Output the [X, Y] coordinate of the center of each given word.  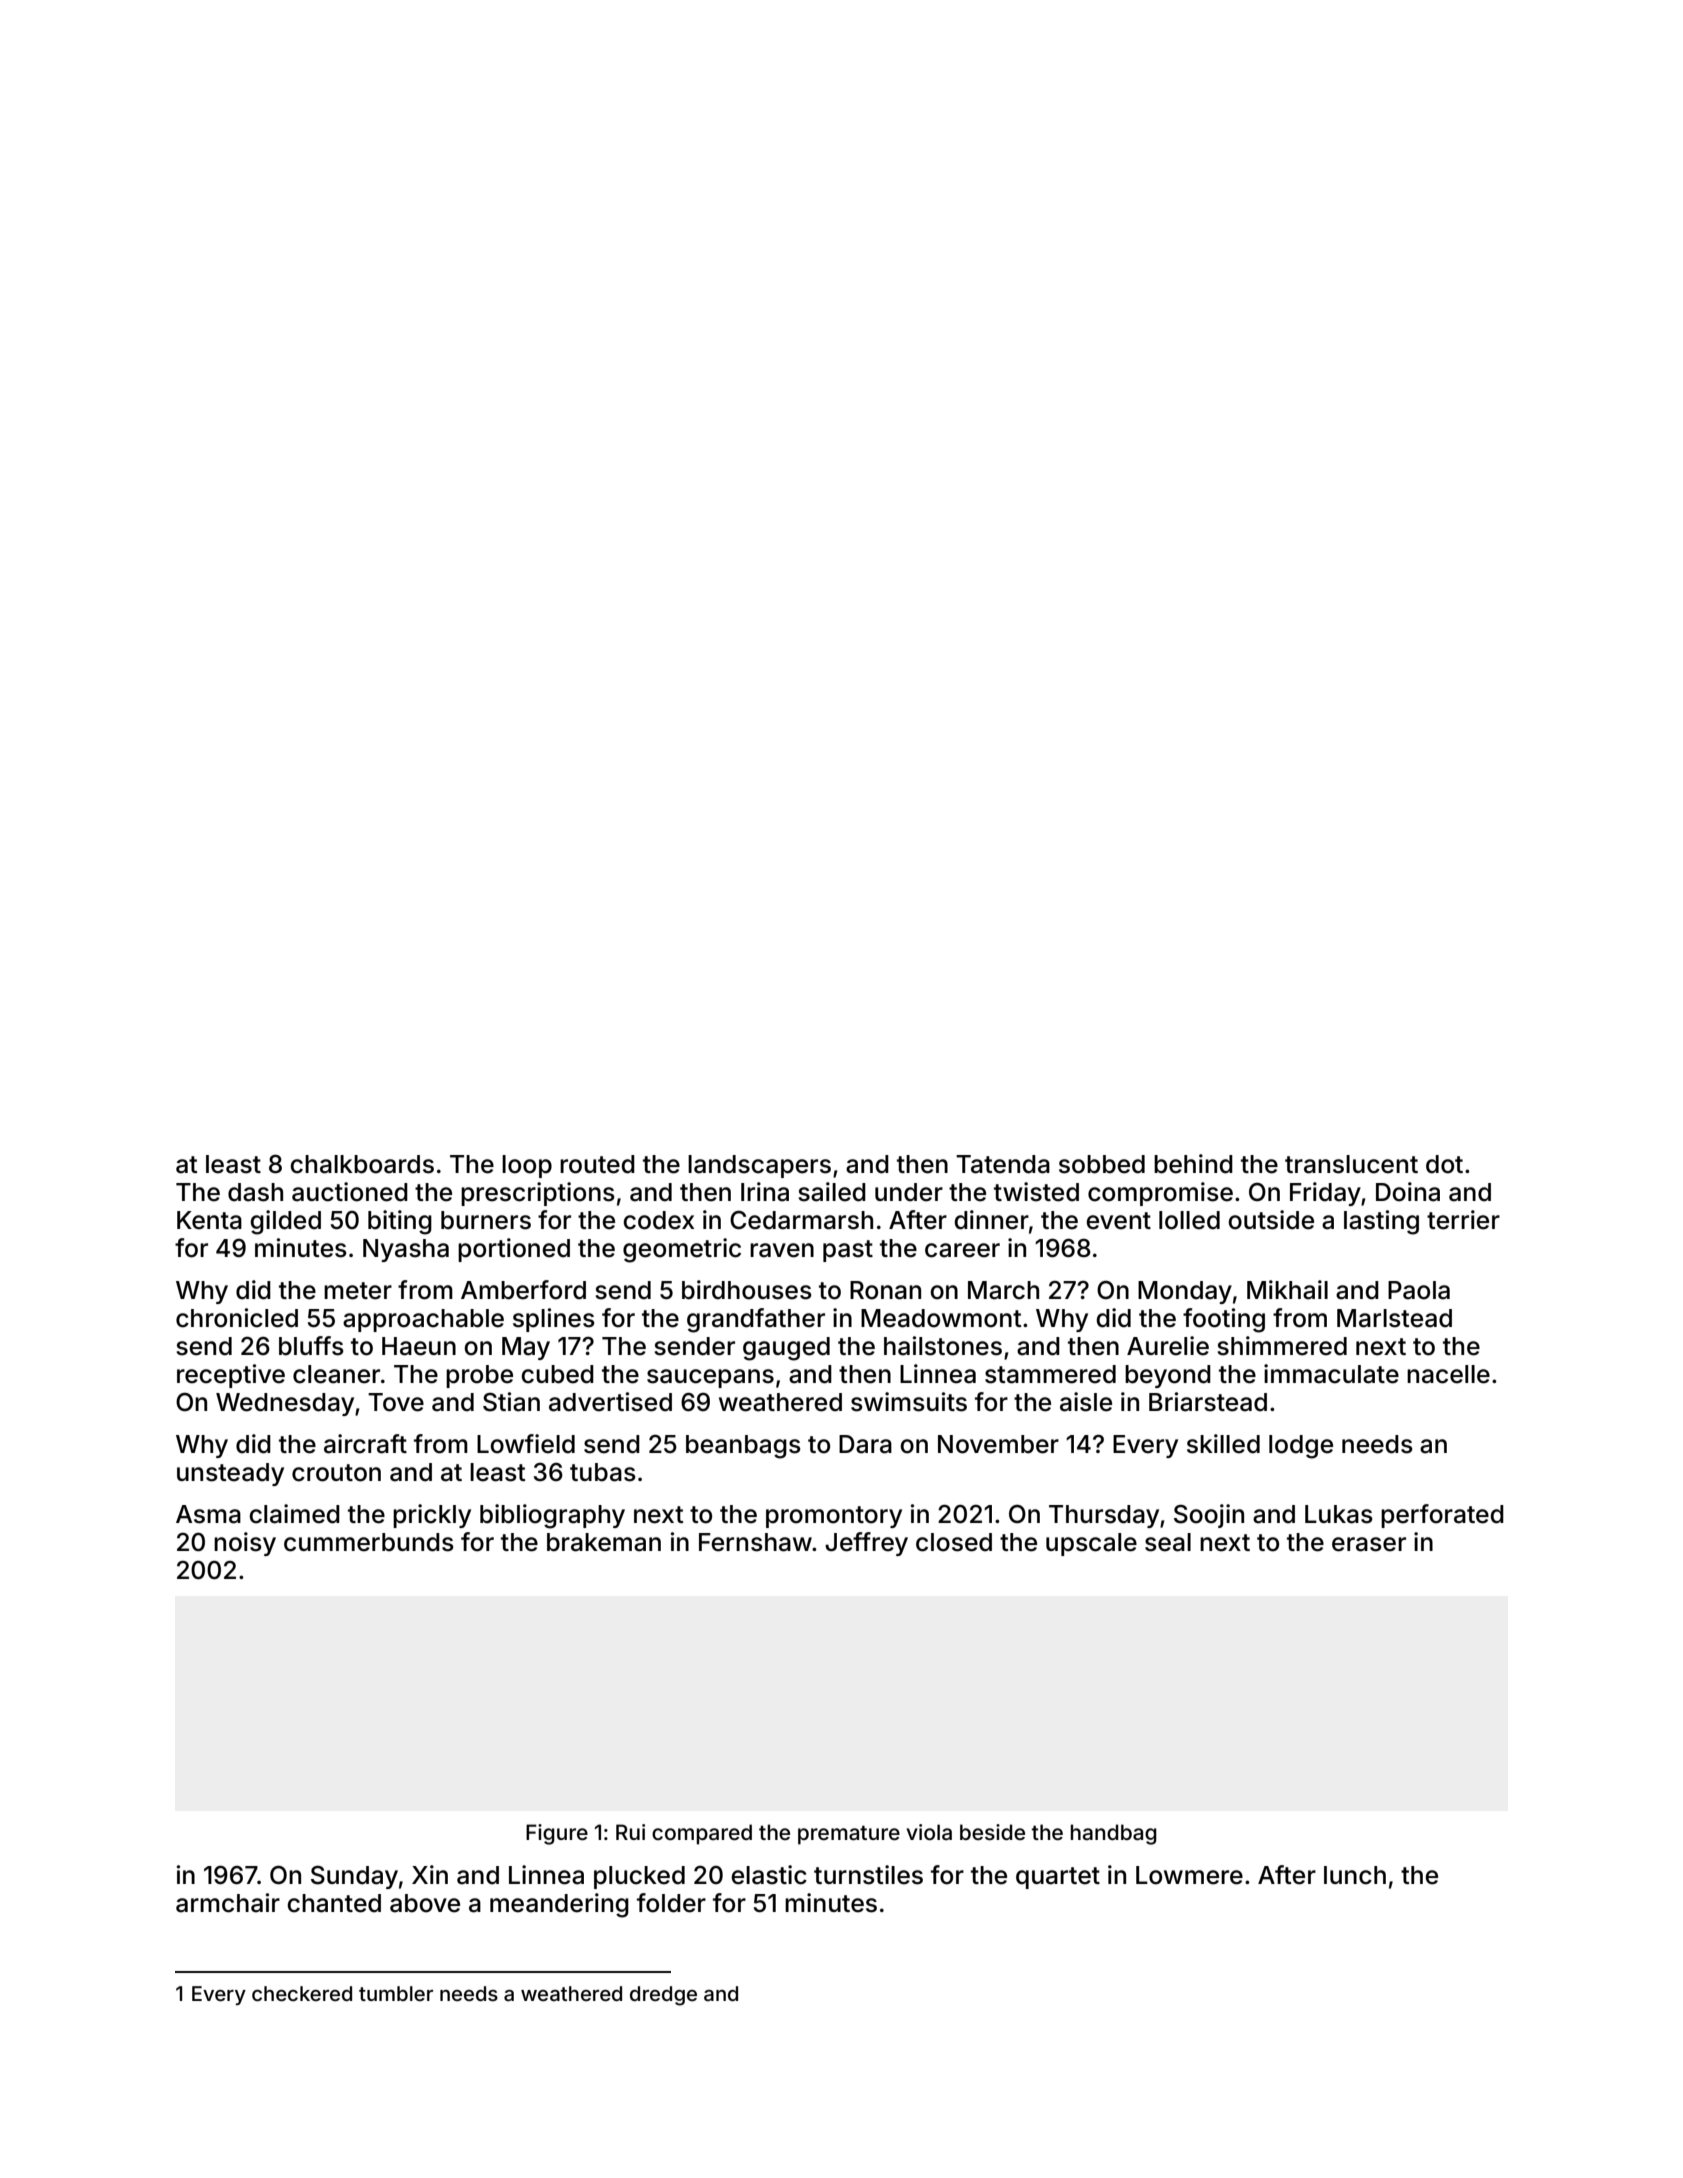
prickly [432, 1516]
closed [954, 1542]
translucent [1351, 1164]
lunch [1355, 1875]
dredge [663, 1996]
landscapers [759, 1166]
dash [255, 1192]
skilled [1223, 1444]
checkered [302, 1993]
